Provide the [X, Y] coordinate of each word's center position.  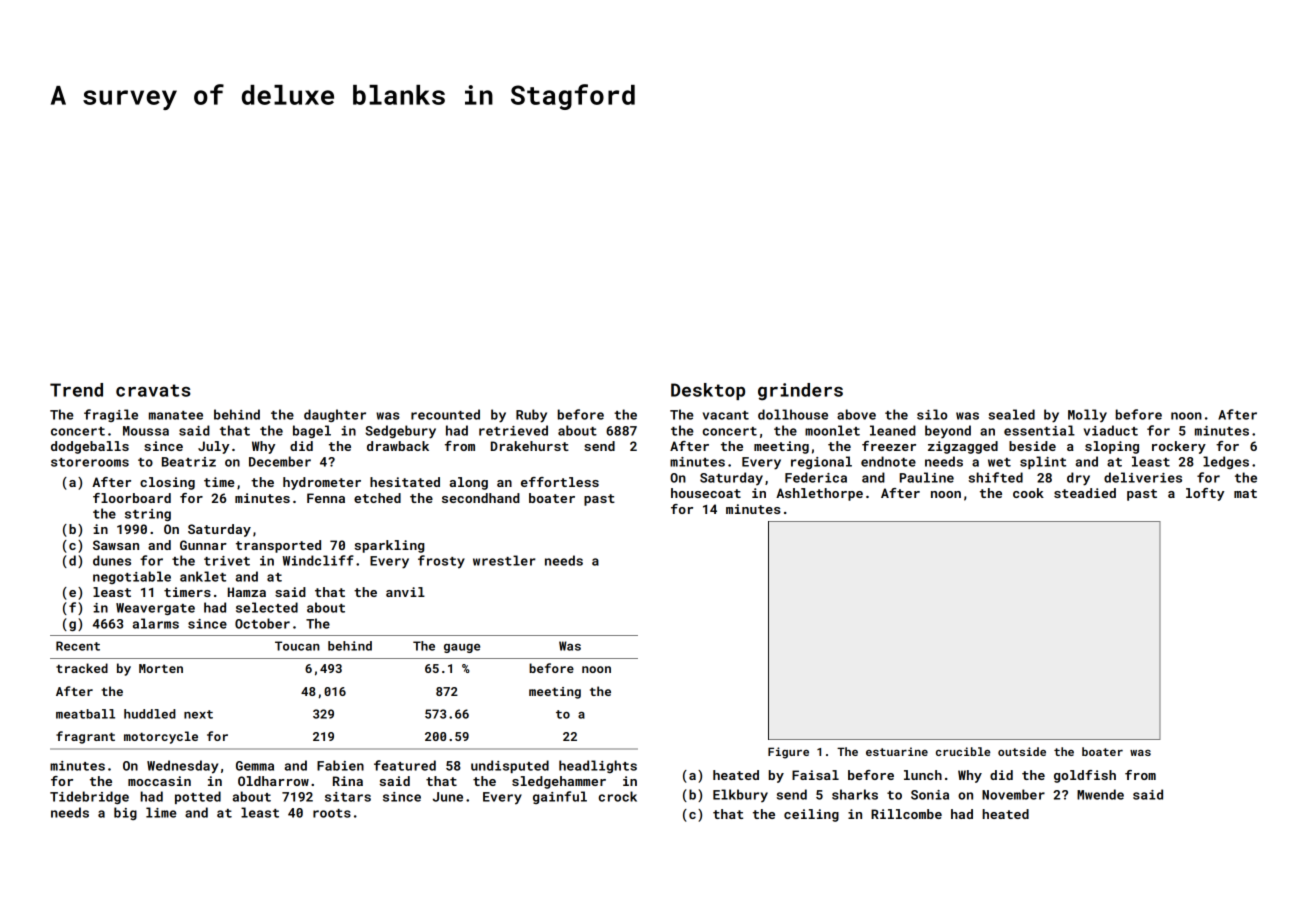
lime [161, 812]
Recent [78, 646]
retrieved [513, 430]
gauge [462, 648]
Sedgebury [400, 432]
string [148, 515]
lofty [1205, 494]
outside [1022, 751]
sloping [1112, 447]
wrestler [504, 560]
